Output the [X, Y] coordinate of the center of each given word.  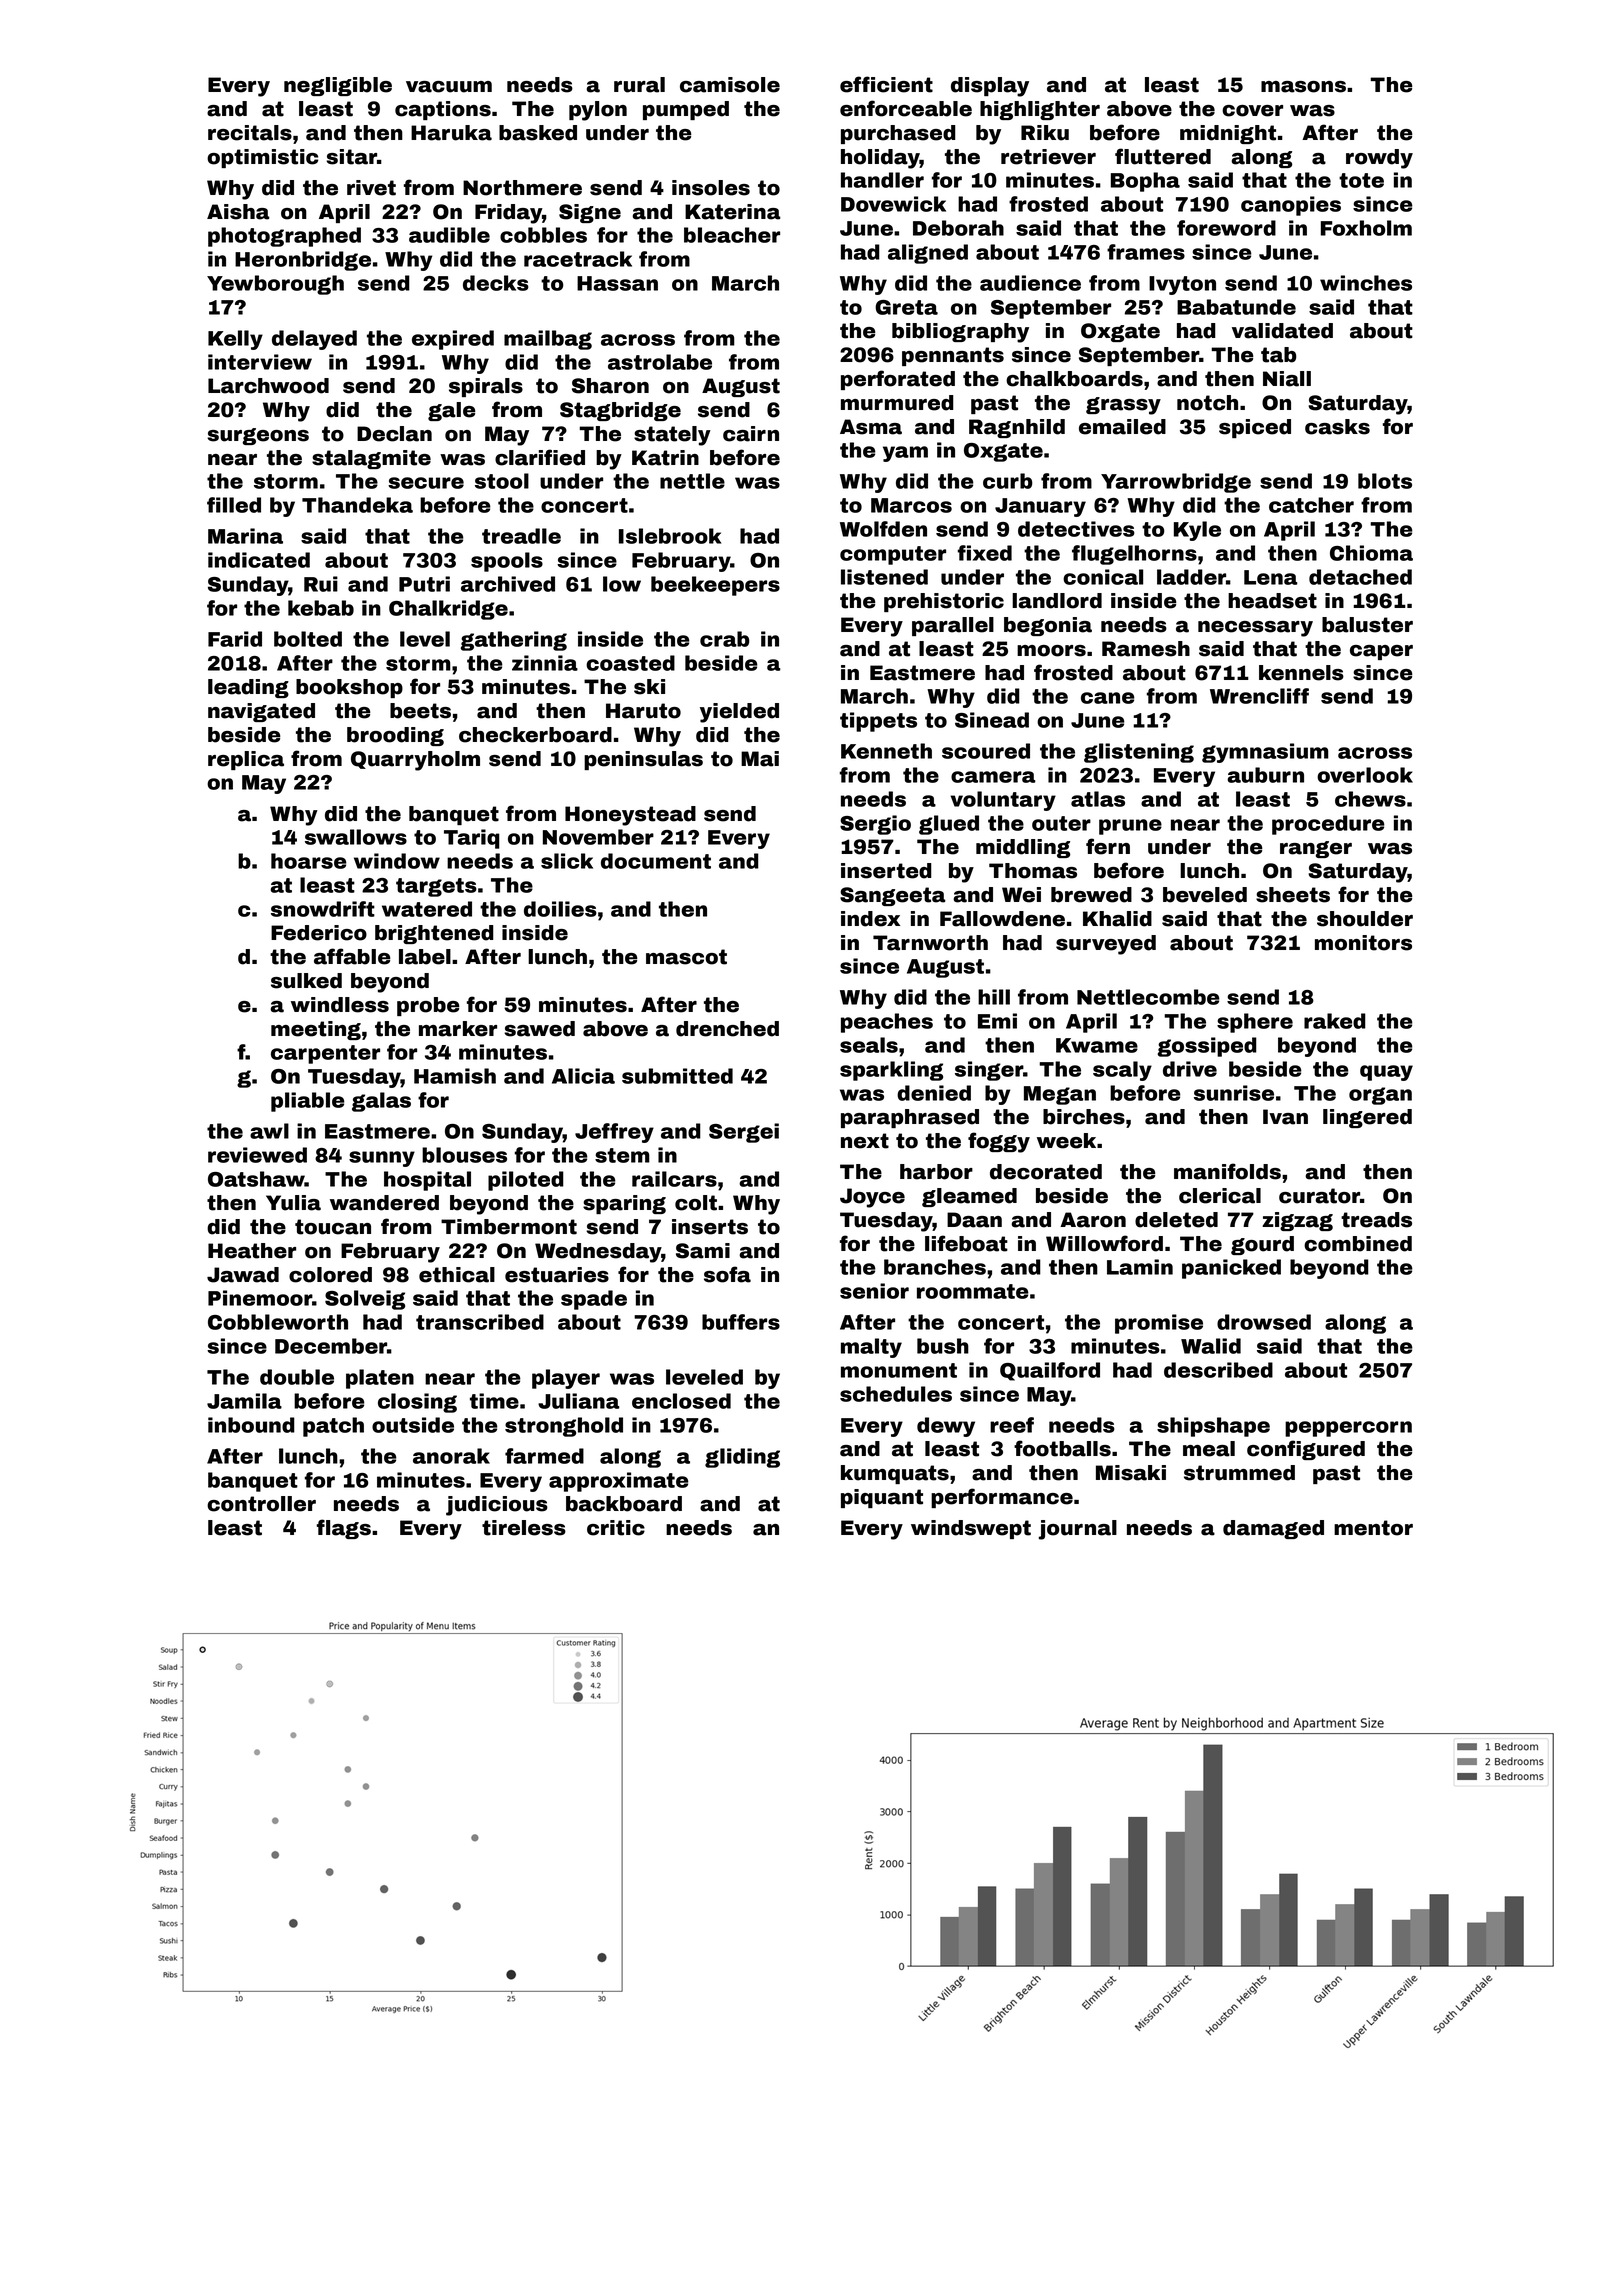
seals [869, 1045]
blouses [464, 1155]
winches [1366, 283]
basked [538, 133]
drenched [727, 1029]
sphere [1255, 1023]
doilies [560, 909]
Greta [906, 307]
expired [453, 340]
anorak [451, 1456]
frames [1146, 252]
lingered [1367, 1118]
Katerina [732, 212]
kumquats [895, 1474]
